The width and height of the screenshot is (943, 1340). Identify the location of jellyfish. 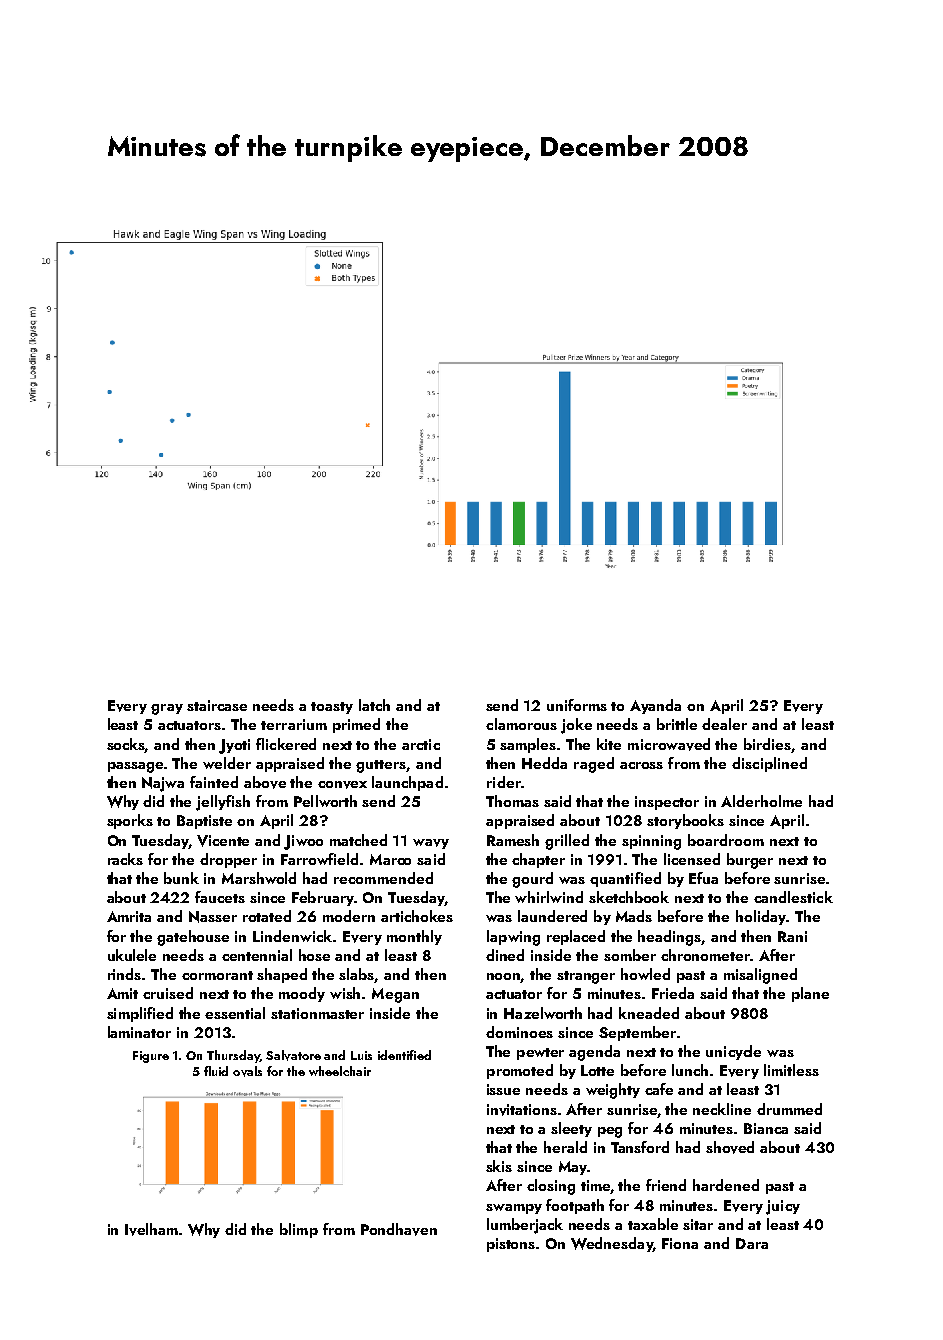
(223, 803).
